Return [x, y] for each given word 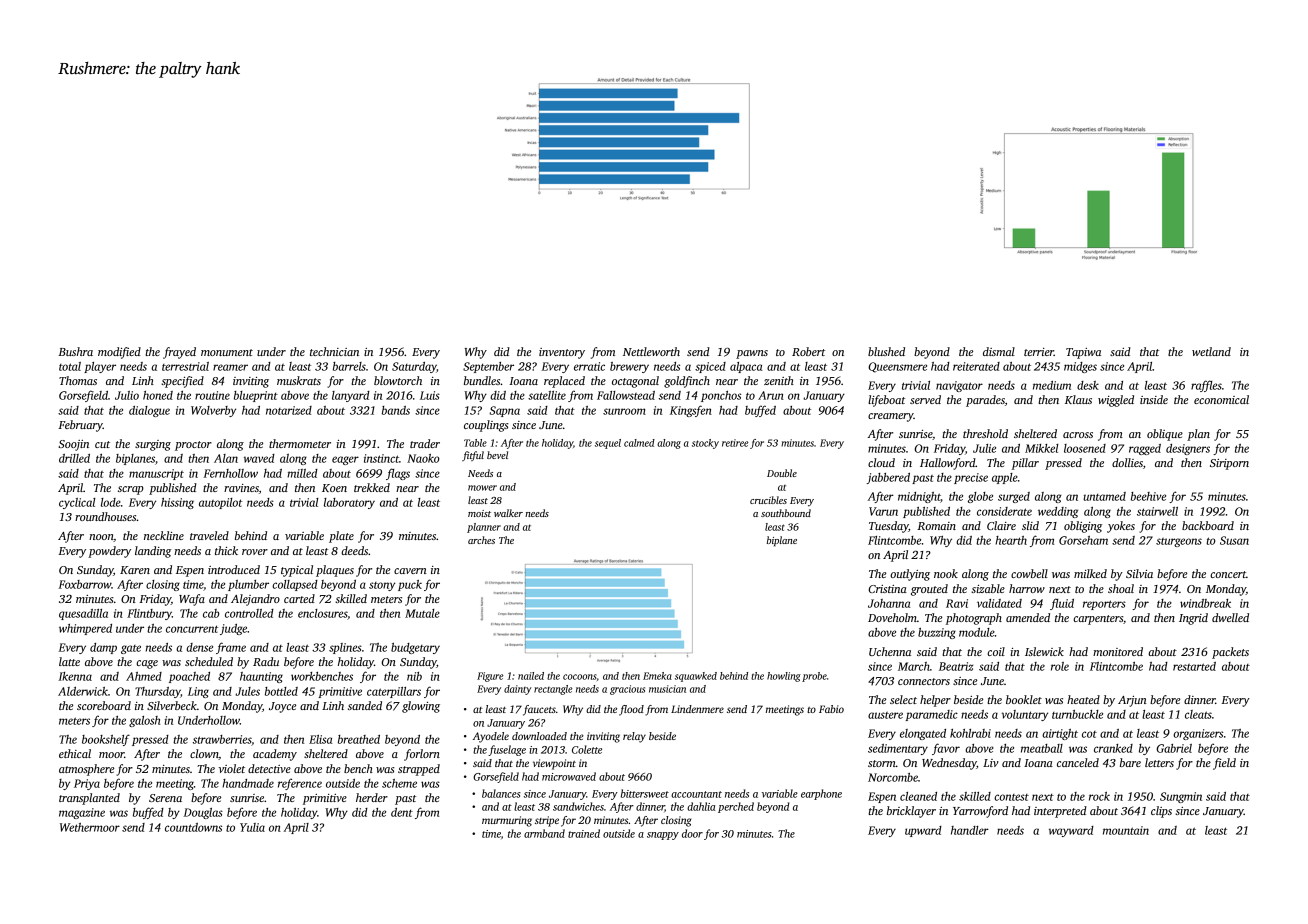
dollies [1127, 462]
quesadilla [83, 614]
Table [475, 443]
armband [544, 833]
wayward [1071, 831]
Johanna [889, 603]
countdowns [193, 827]
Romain [936, 526]
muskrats [299, 380]
